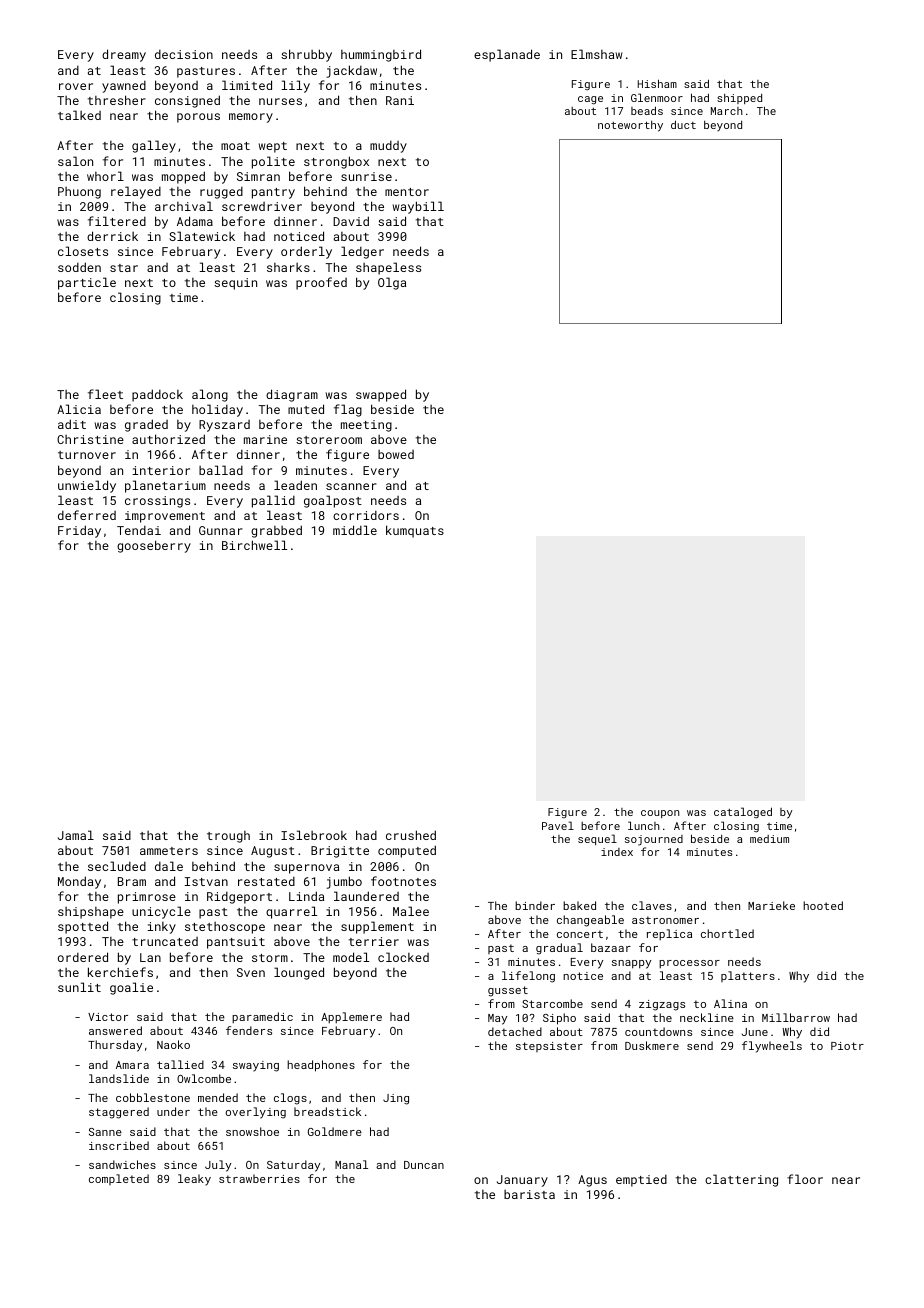 This image has width=924, height=1308. Describe the element at coordinates (184, 54) in the image. I see `decision` at that location.
